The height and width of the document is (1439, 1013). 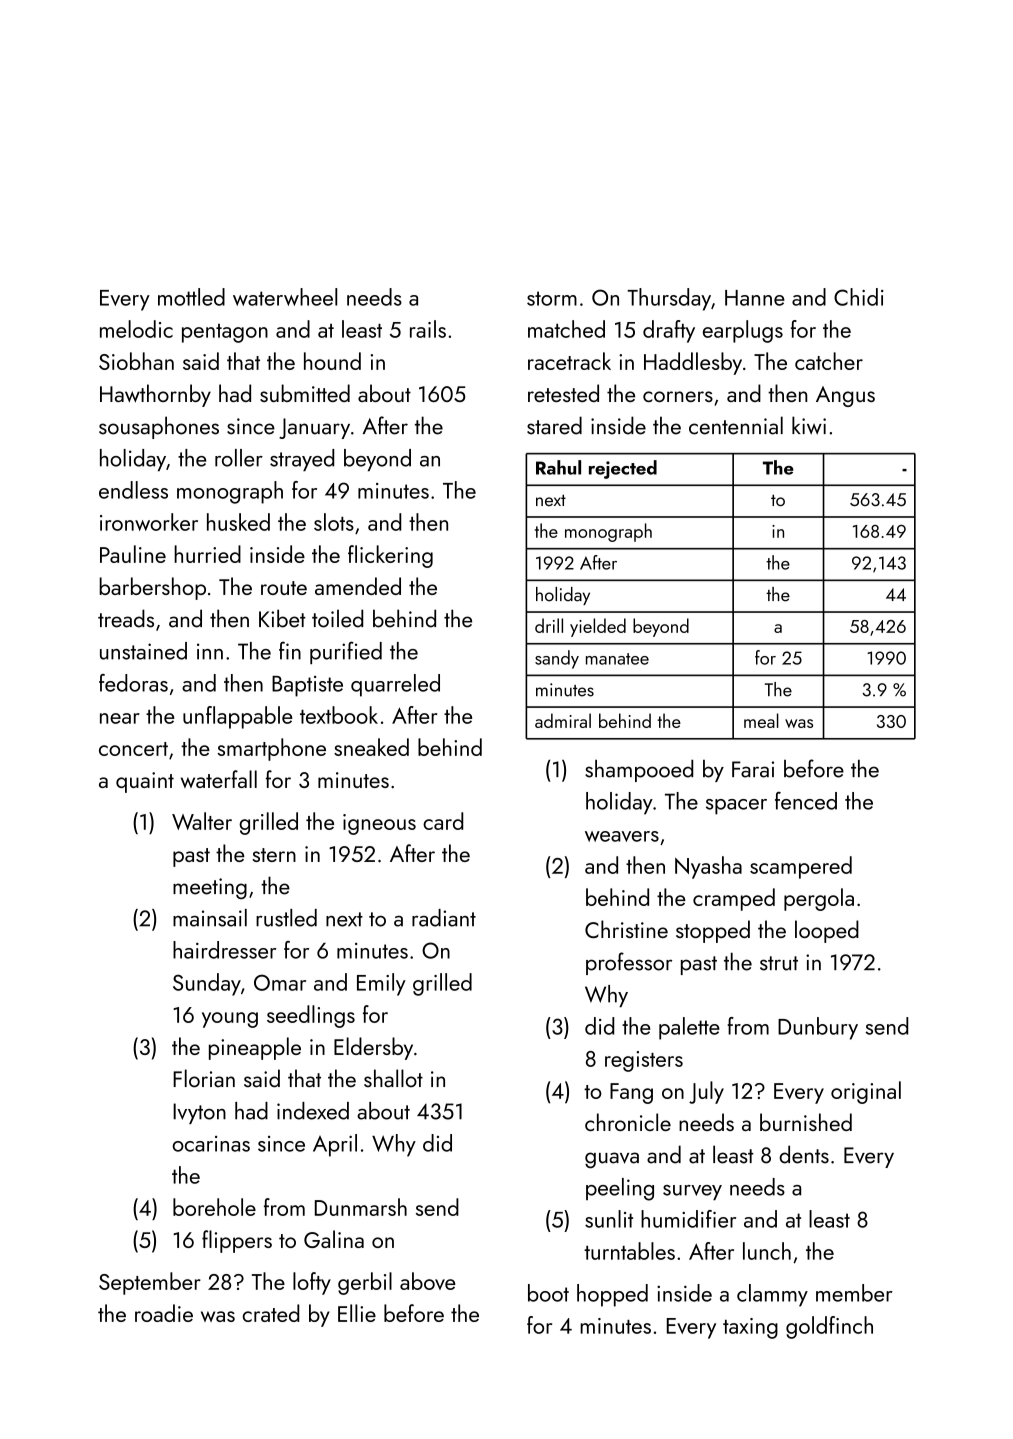 What do you see at coordinates (361, 1207) in the document?
I see `Dunmarsh` at bounding box center [361, 1207].
